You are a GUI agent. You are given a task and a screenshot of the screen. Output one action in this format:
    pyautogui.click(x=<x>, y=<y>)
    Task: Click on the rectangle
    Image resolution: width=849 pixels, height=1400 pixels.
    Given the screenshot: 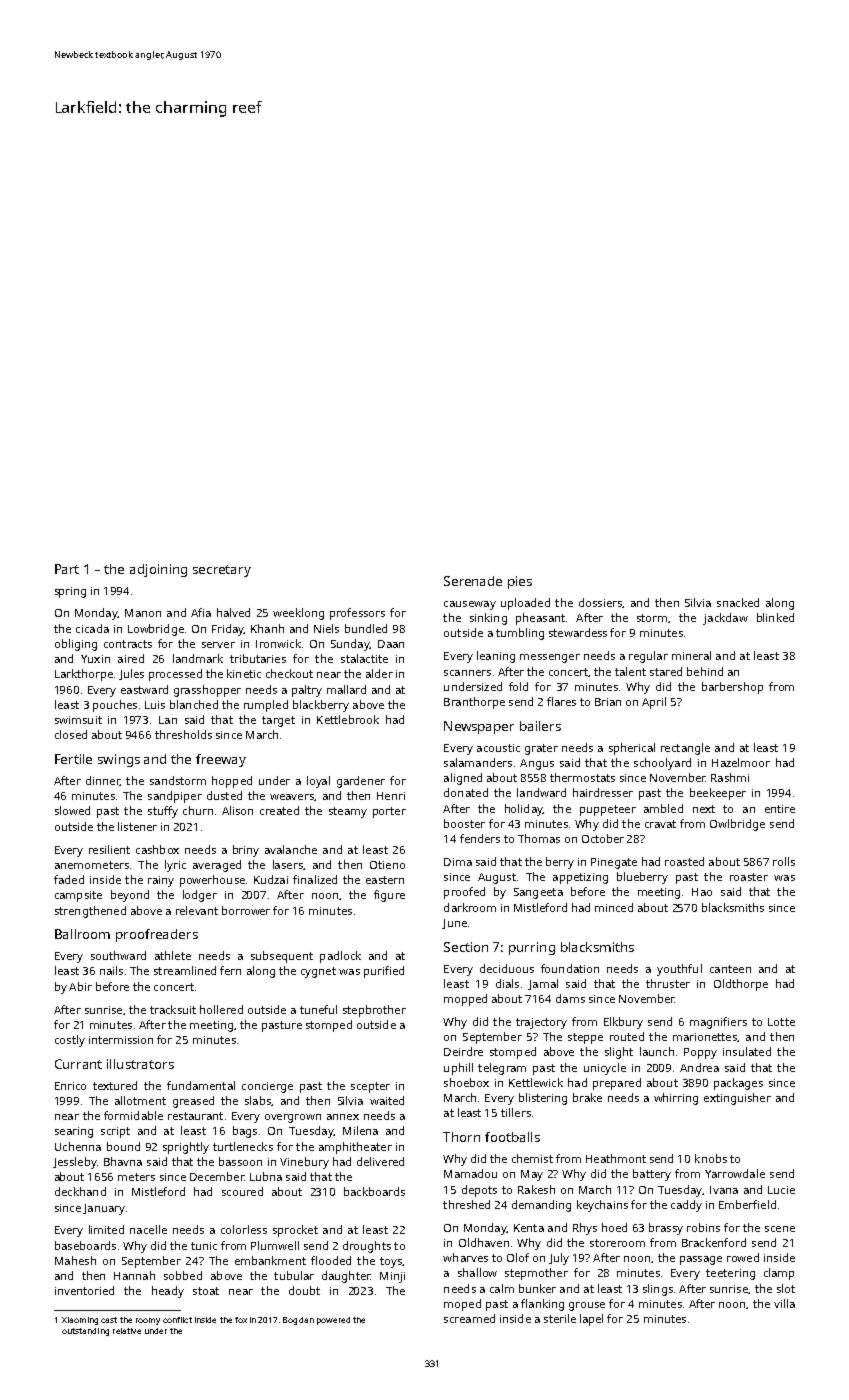 What is the action you would take?
    pyautogui.click(x=685, y=749)
